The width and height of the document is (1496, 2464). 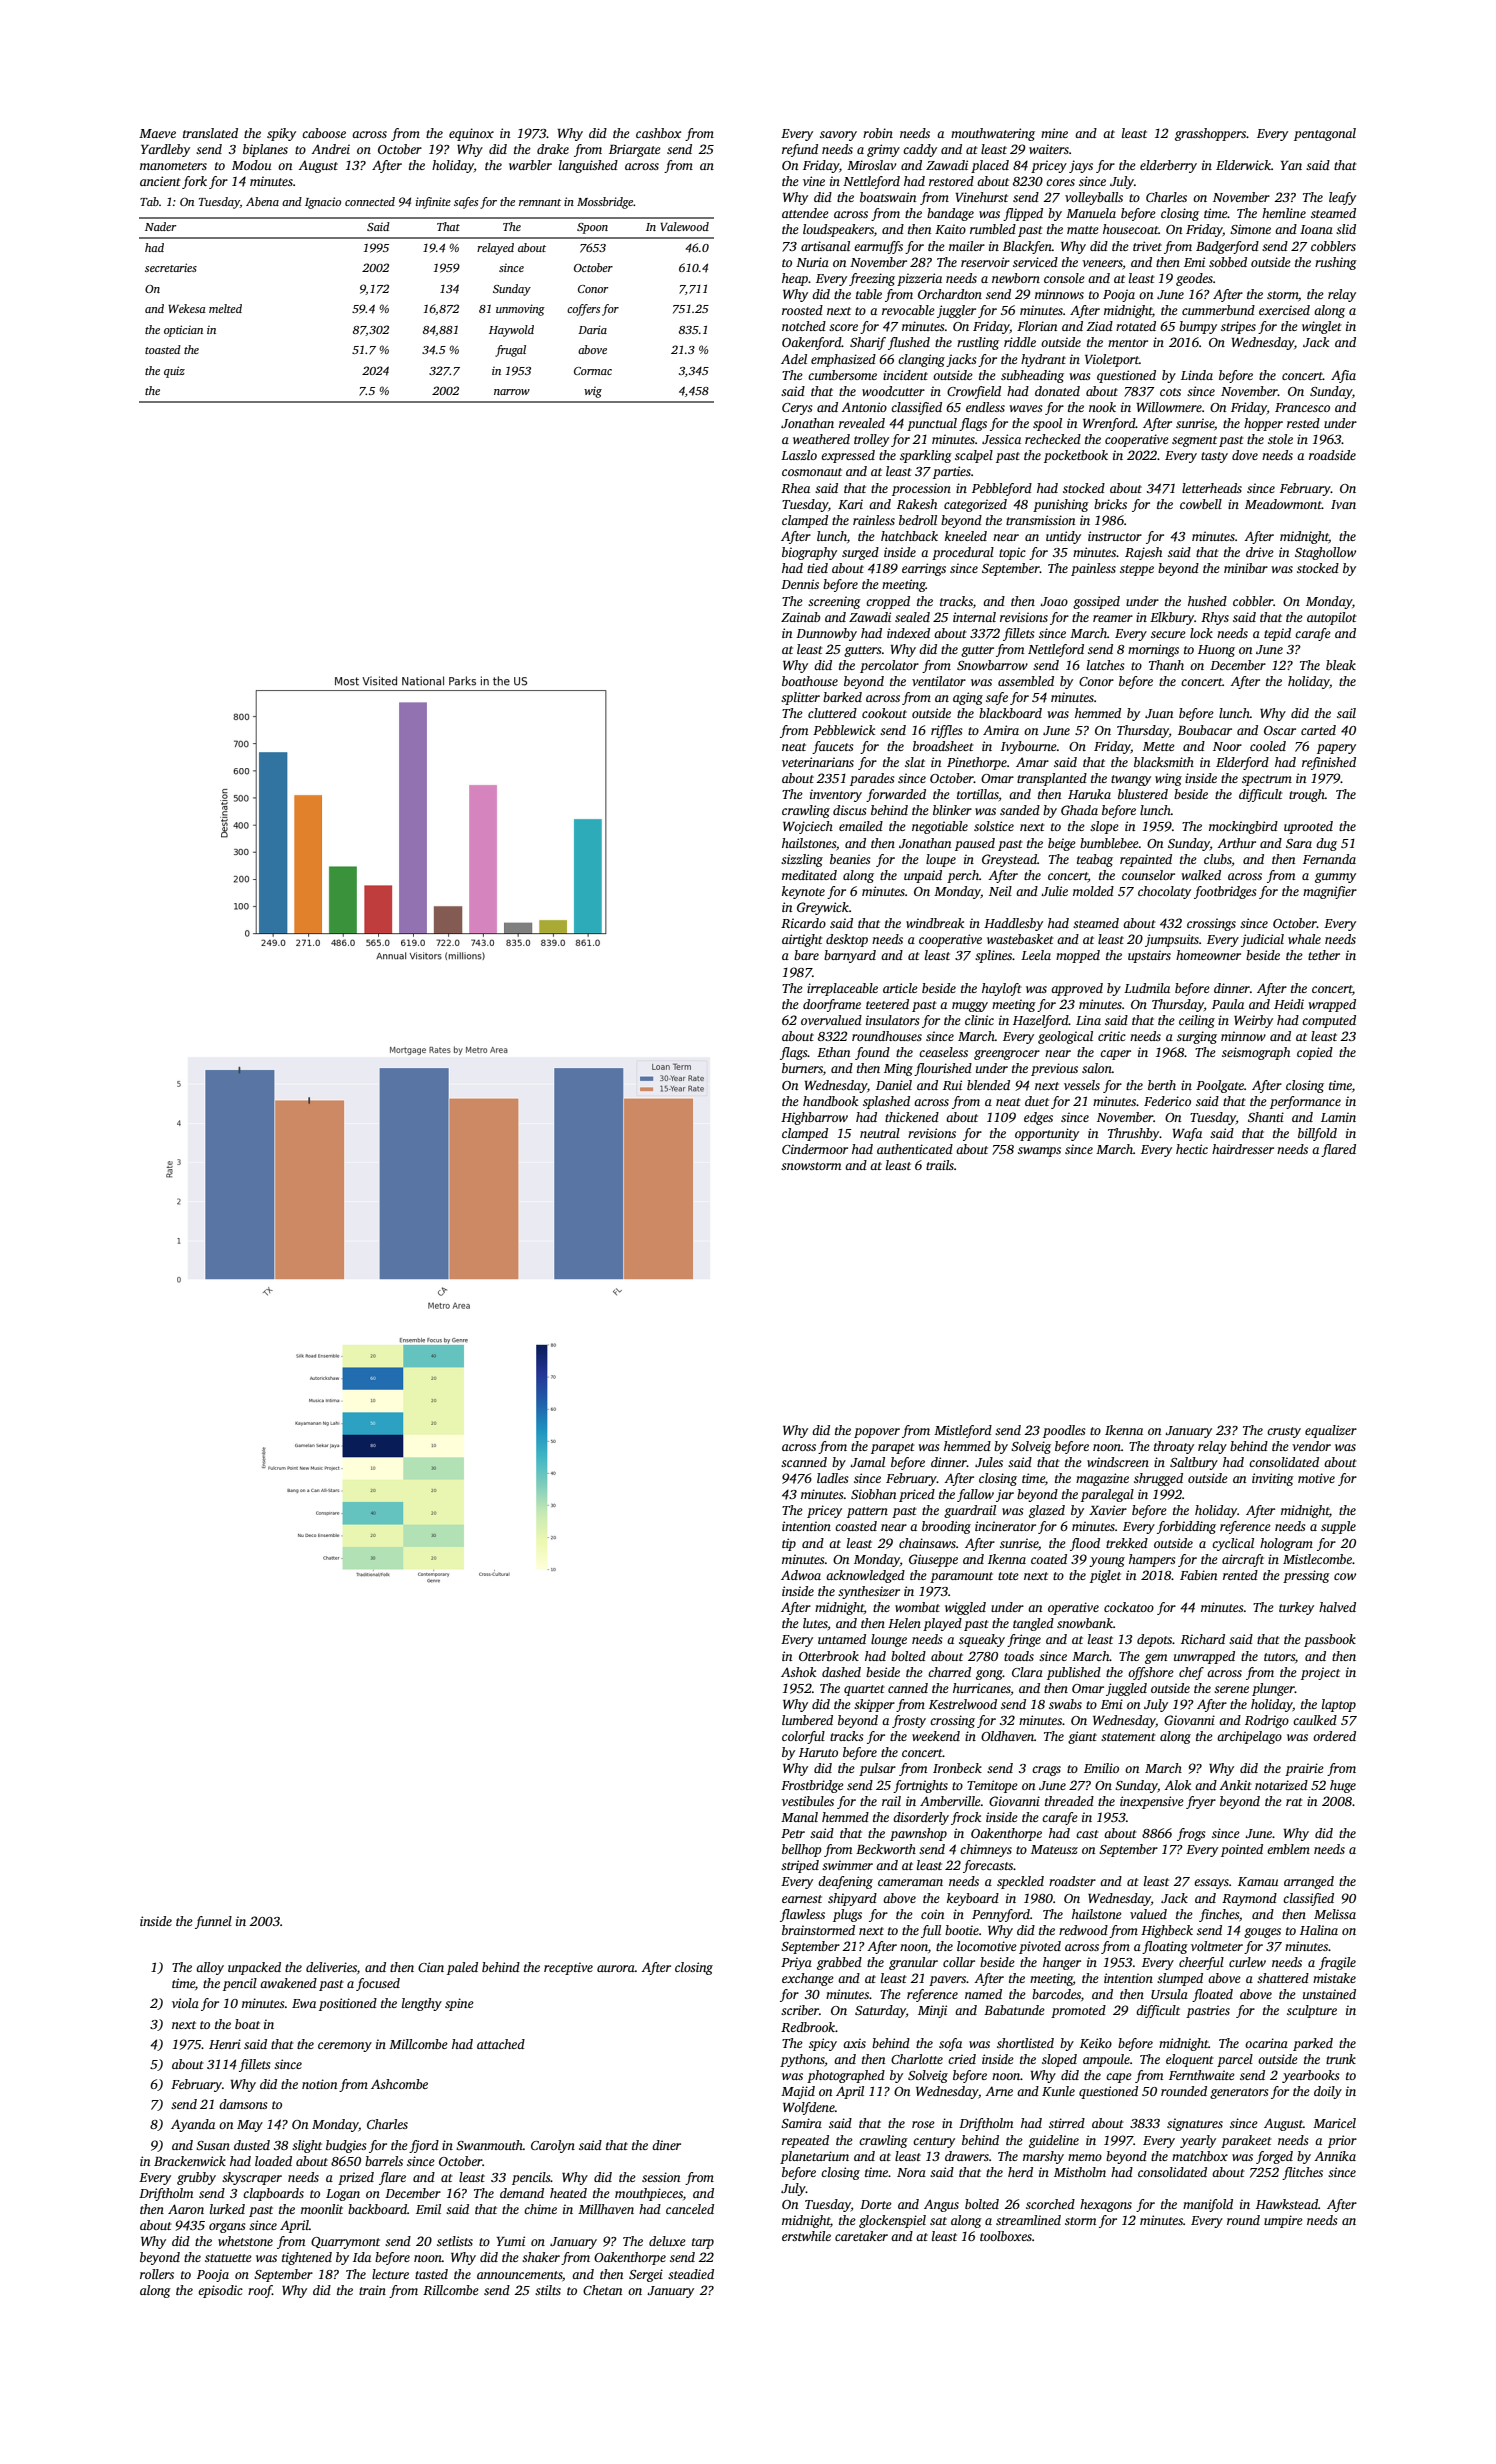 I want to click on bare, so click(x=806, y=955).
